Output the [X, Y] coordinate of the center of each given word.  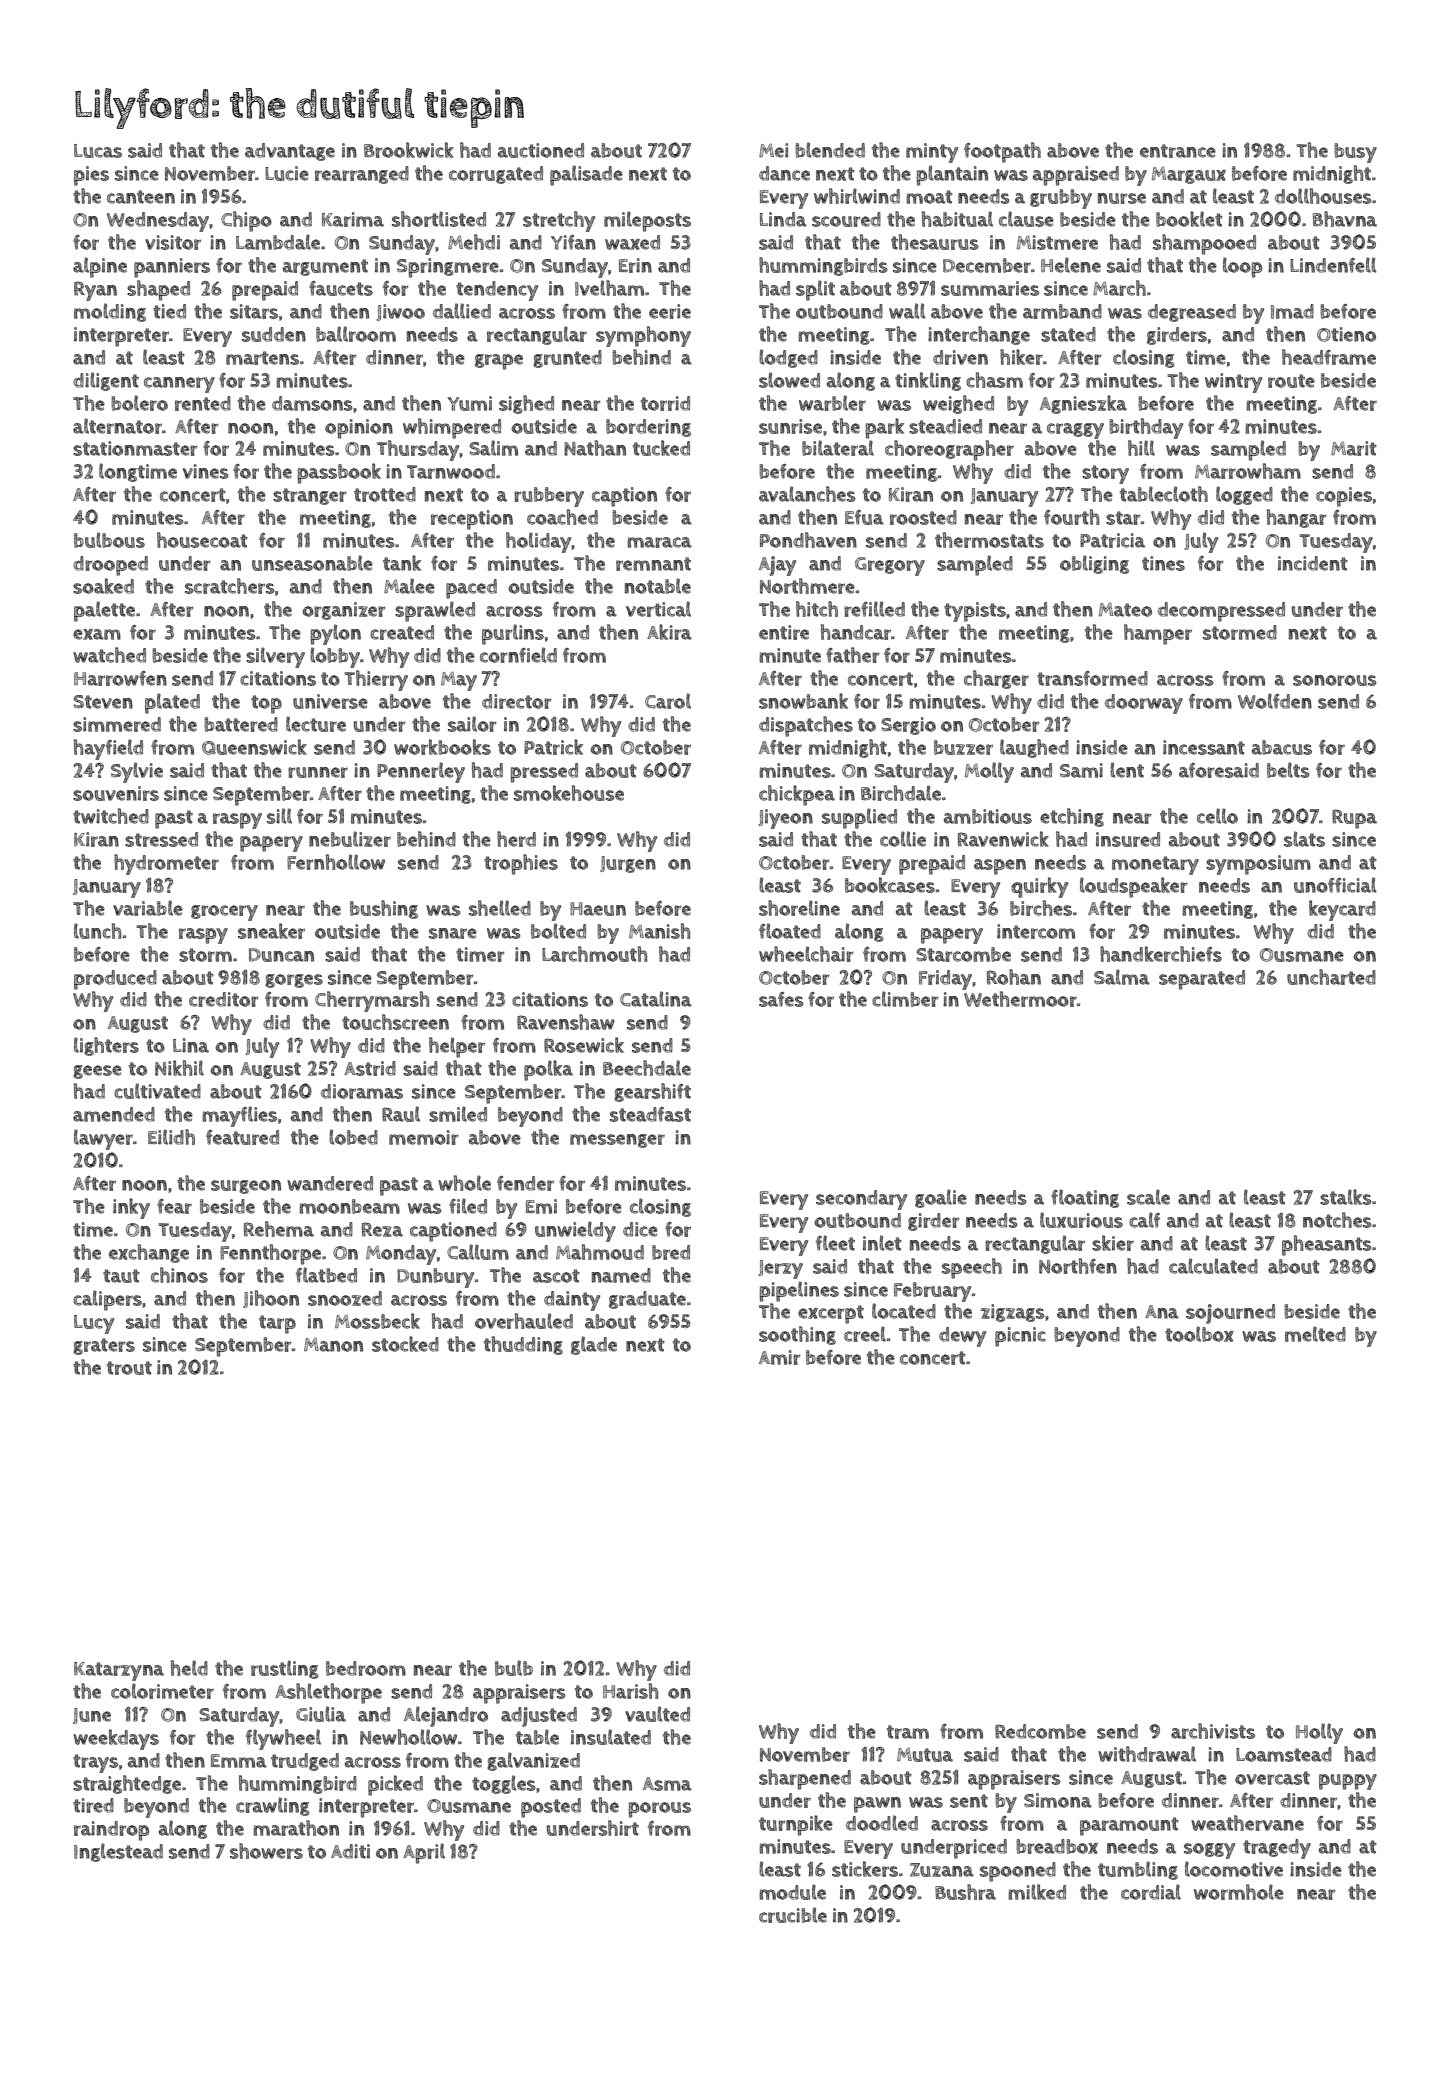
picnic [1020, 1337]
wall [907, 311]
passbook [339, 473]
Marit [1354, 448]
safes [781, 999]
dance [784, 173]
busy [1355, 153]
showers [266, 1851]
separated [1202, 980]
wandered [330, 1183]
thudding [523, 1345]
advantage [290, 152]
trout [129, 1368]
